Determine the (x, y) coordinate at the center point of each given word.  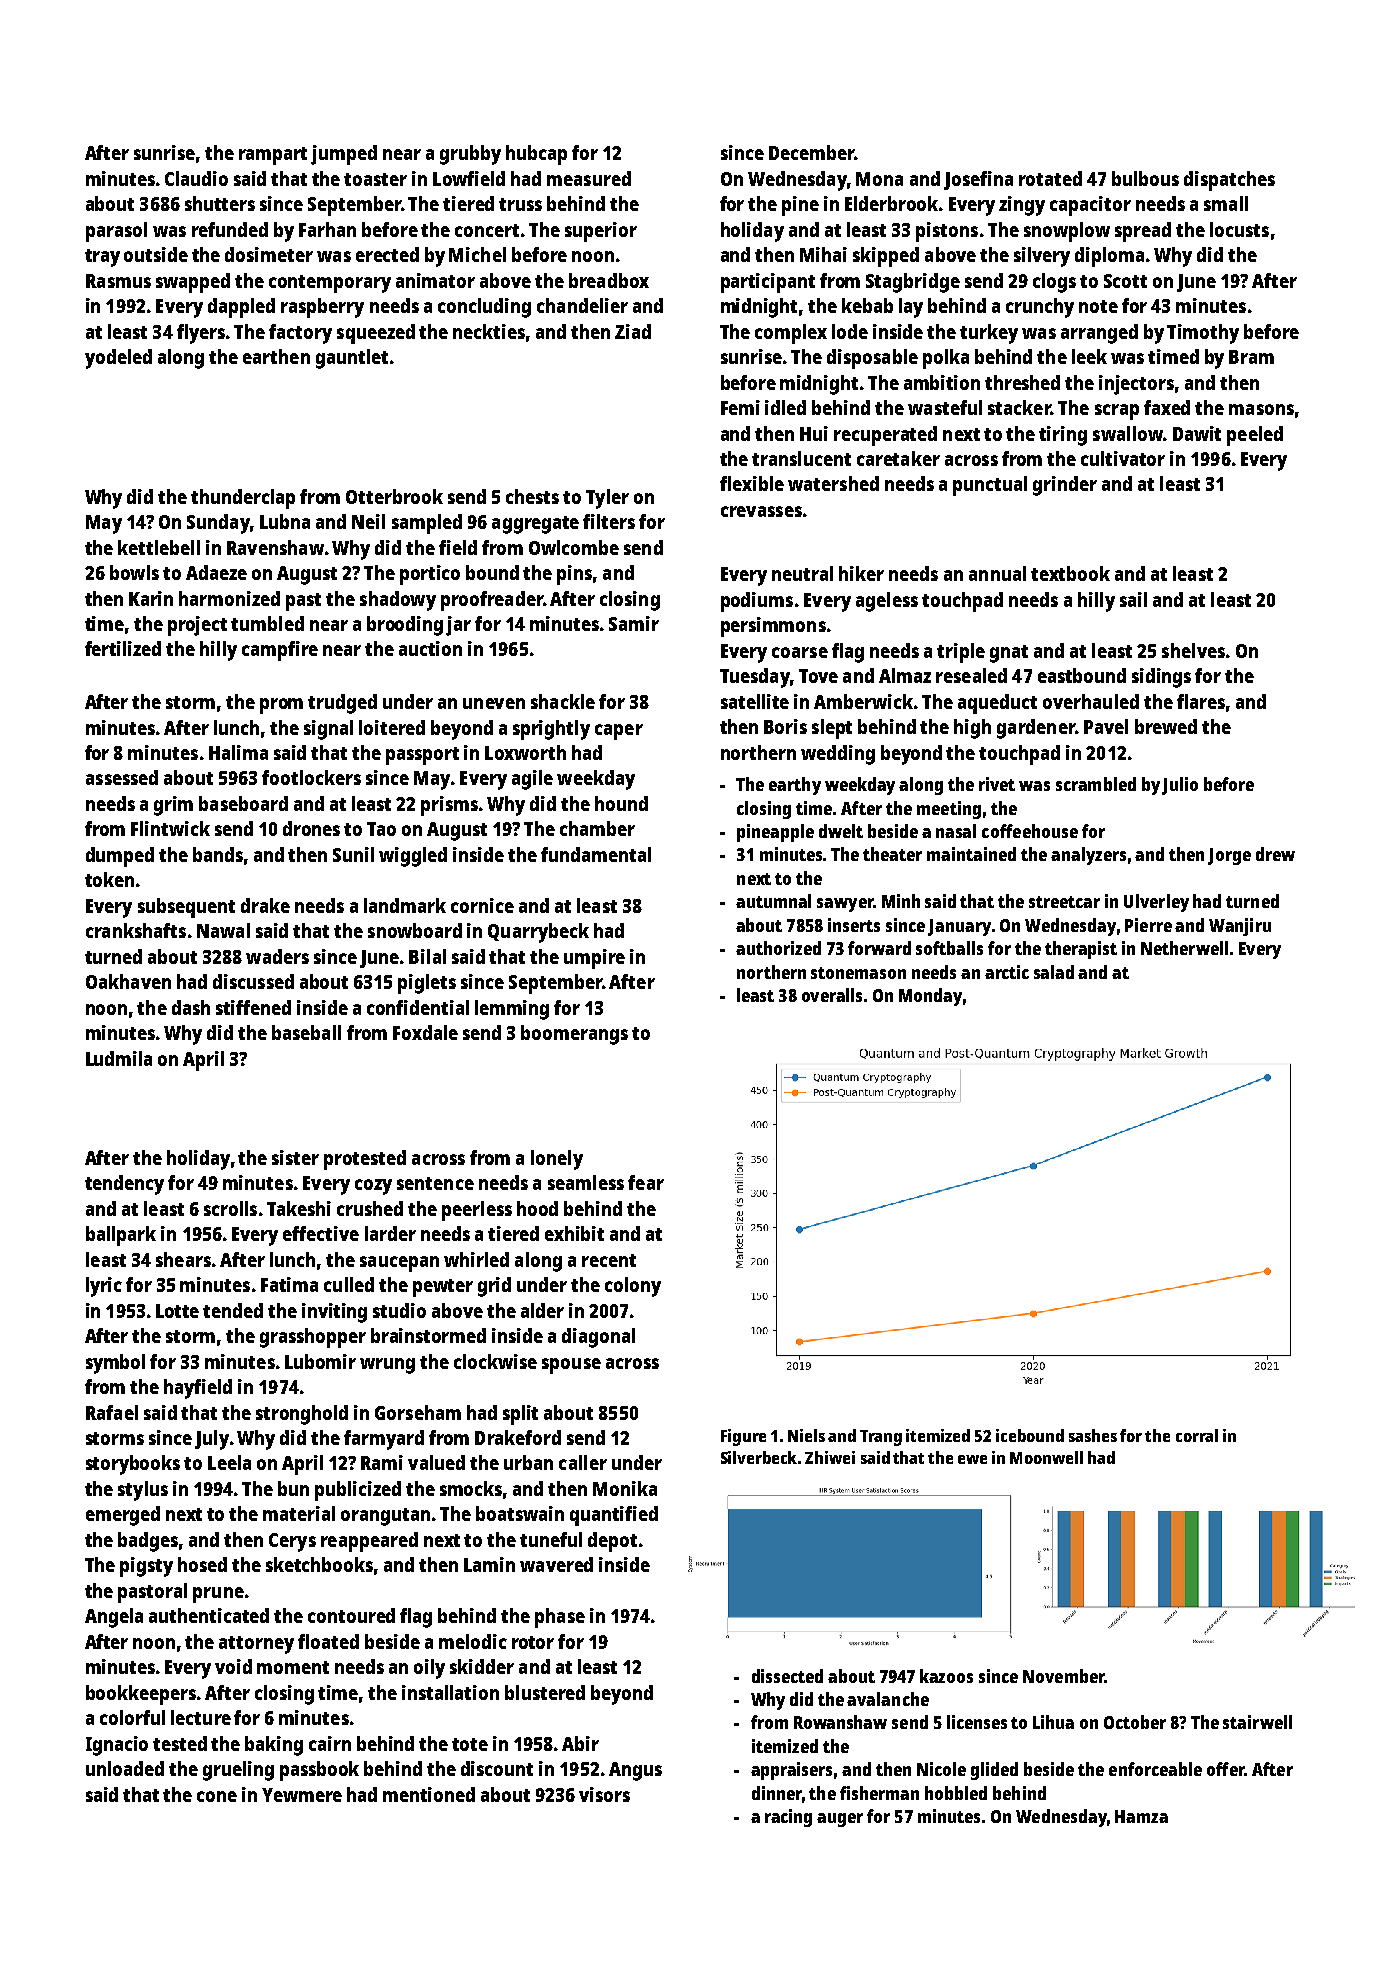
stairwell (1257, 1722)
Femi (740, 407)
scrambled (1096, 784)
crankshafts (136, 930)
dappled (241, 308)
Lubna (285, 521)
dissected (787, 1676)
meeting (949, 810)
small (1226, 203)
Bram (1251, 357)
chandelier (582, 305)
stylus (143, 1491)
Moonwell (1046, 1457)
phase (560, 1618)
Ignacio (117, 1746)
